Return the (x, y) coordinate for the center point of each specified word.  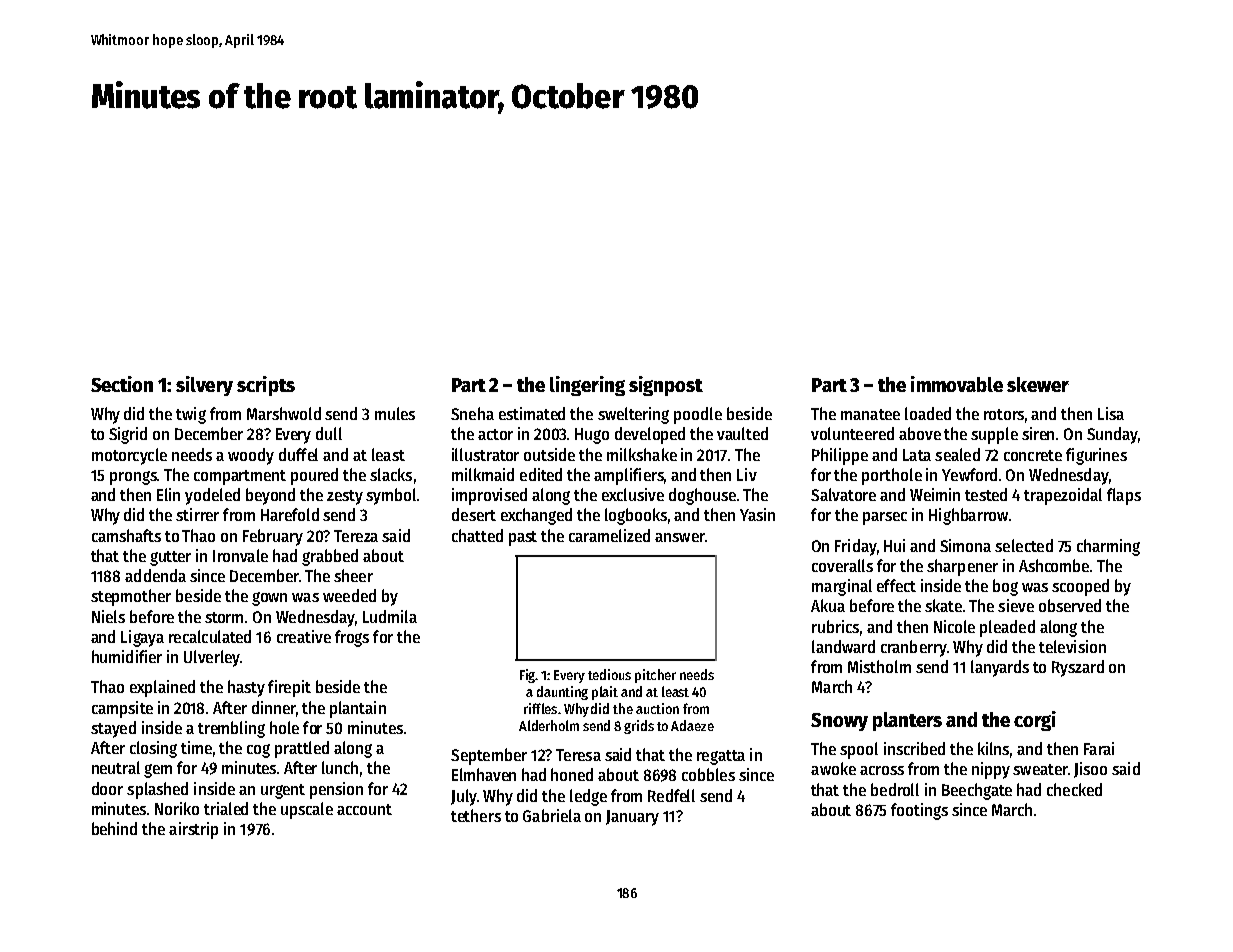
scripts (266, 386)
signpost (666, 386)
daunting (562, 693)
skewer (1038, 384)
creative (304, 636)
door (107, 788)
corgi (1035, 721)
